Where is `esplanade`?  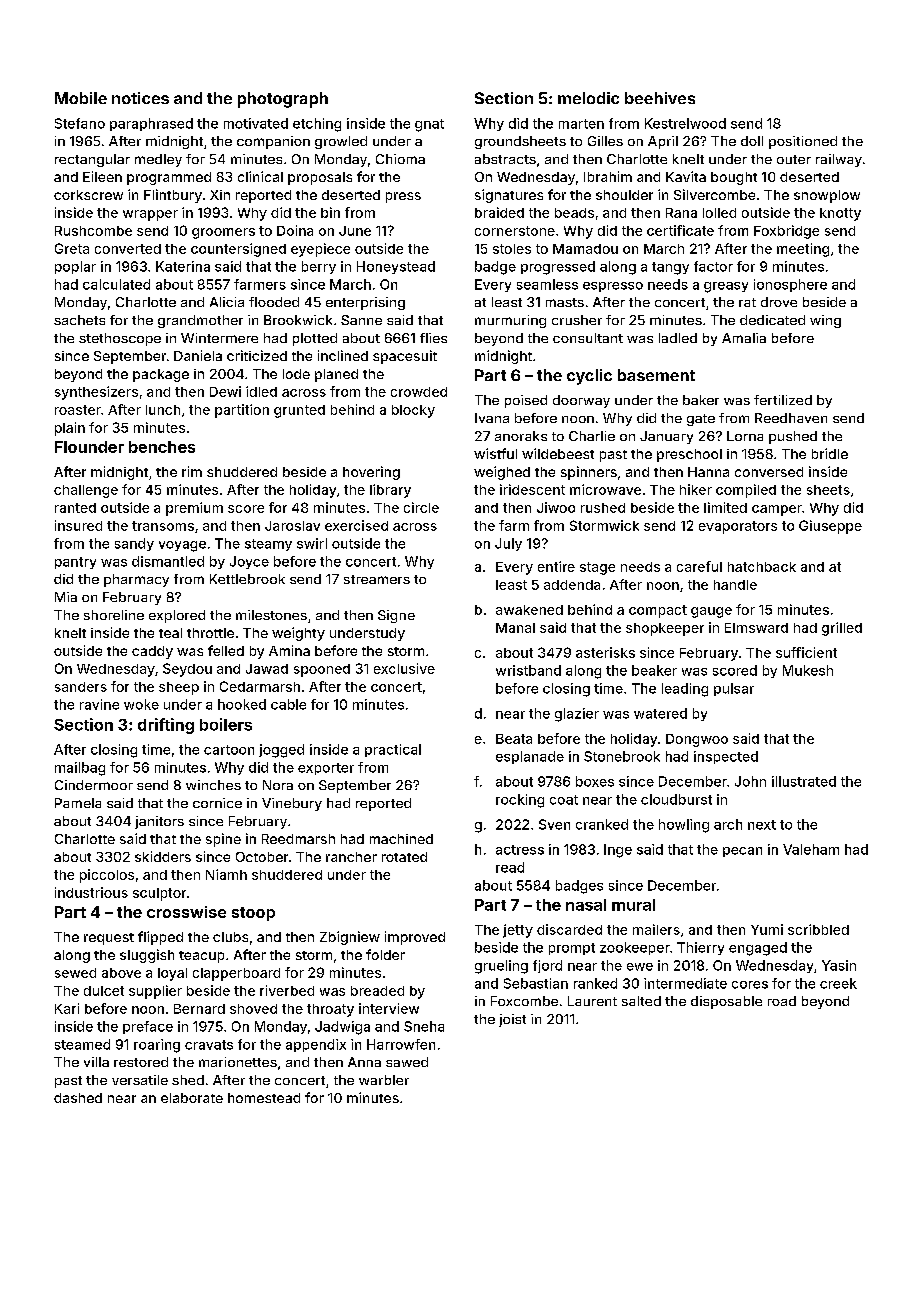
esplanade is located at coordinates (530, 757).
